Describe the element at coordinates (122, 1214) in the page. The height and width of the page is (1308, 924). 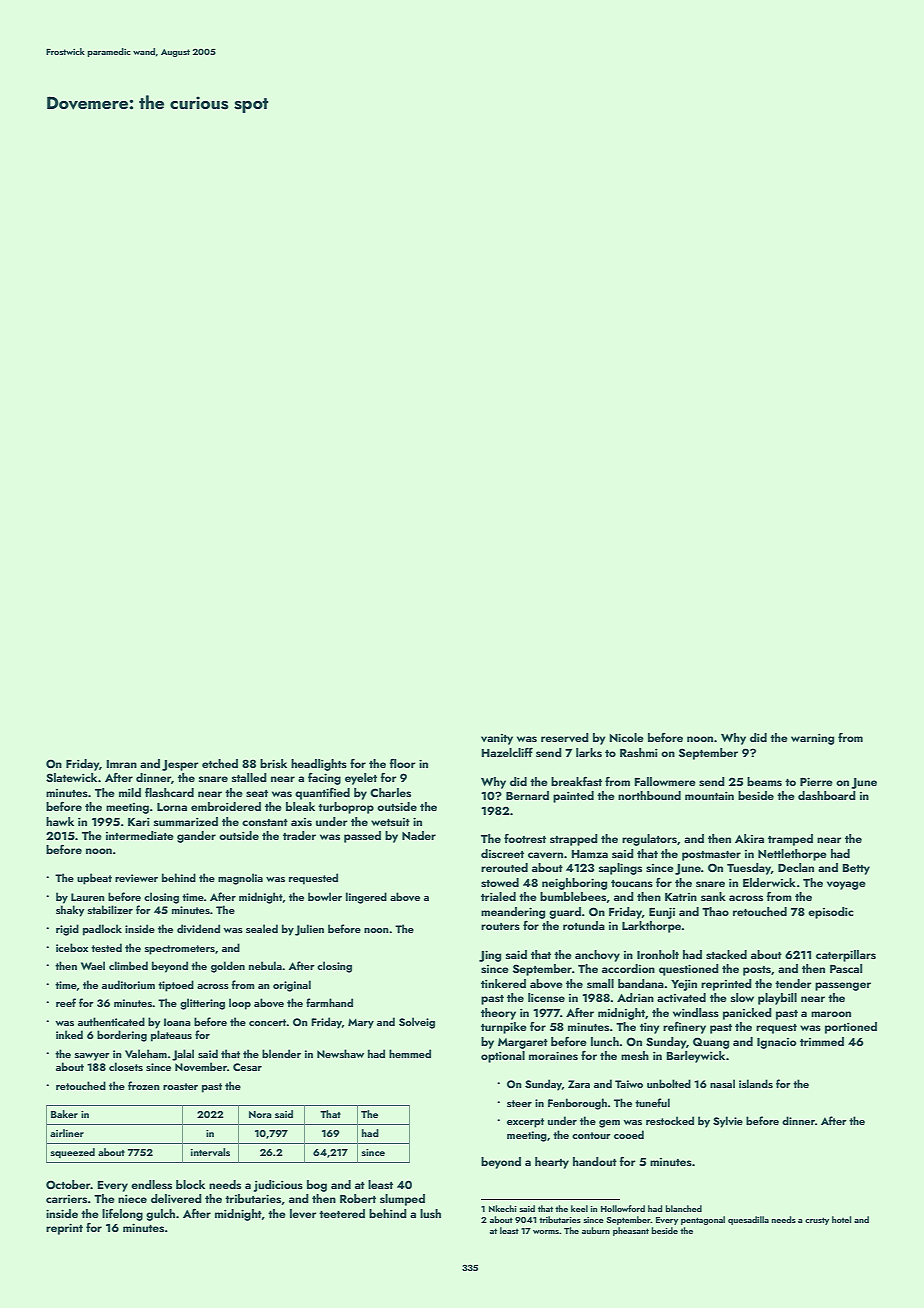
I see `lifelong` at that location.
